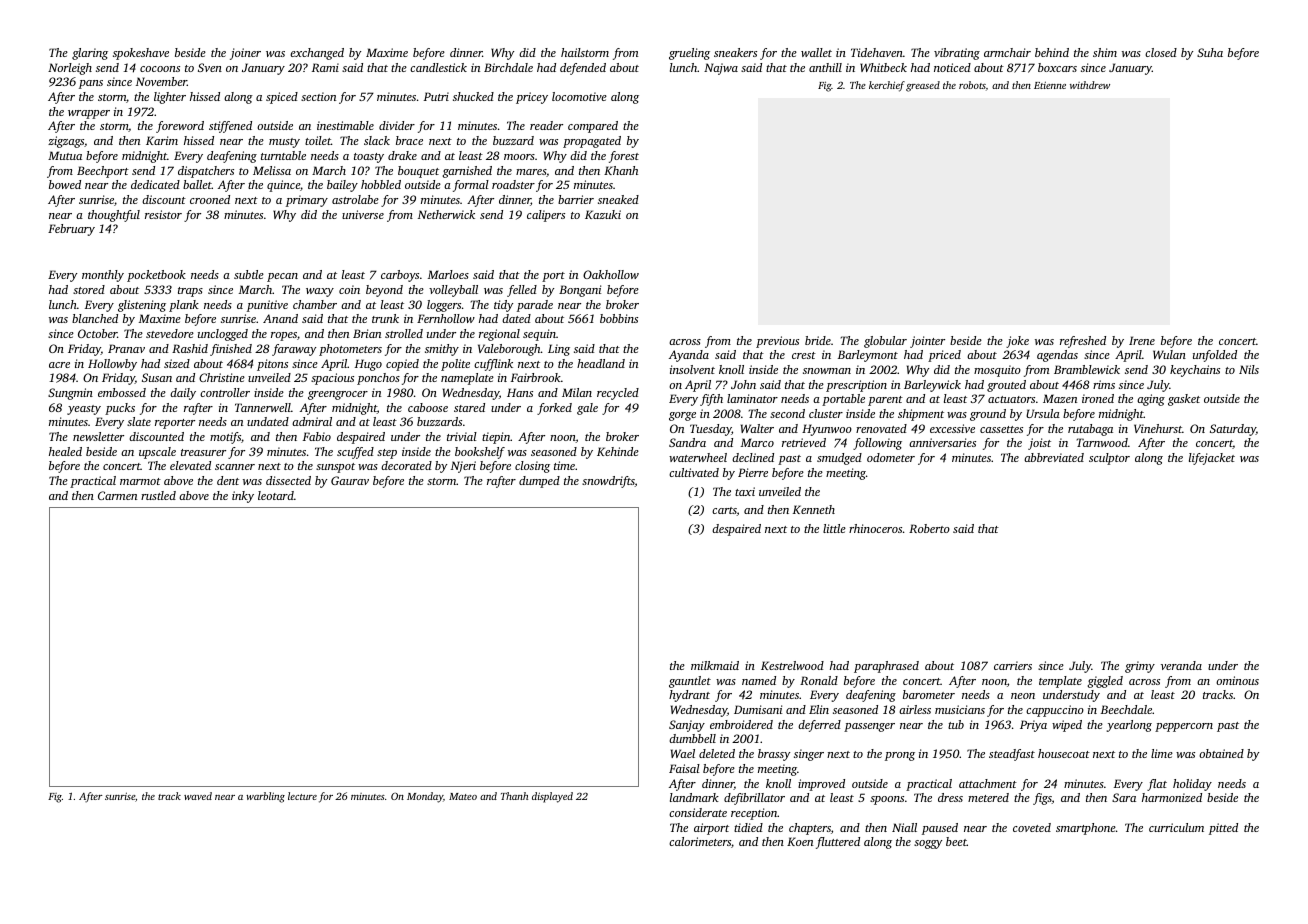 The image size is (1308, 924). I want to click on gauntlet, so click(690, 682).
